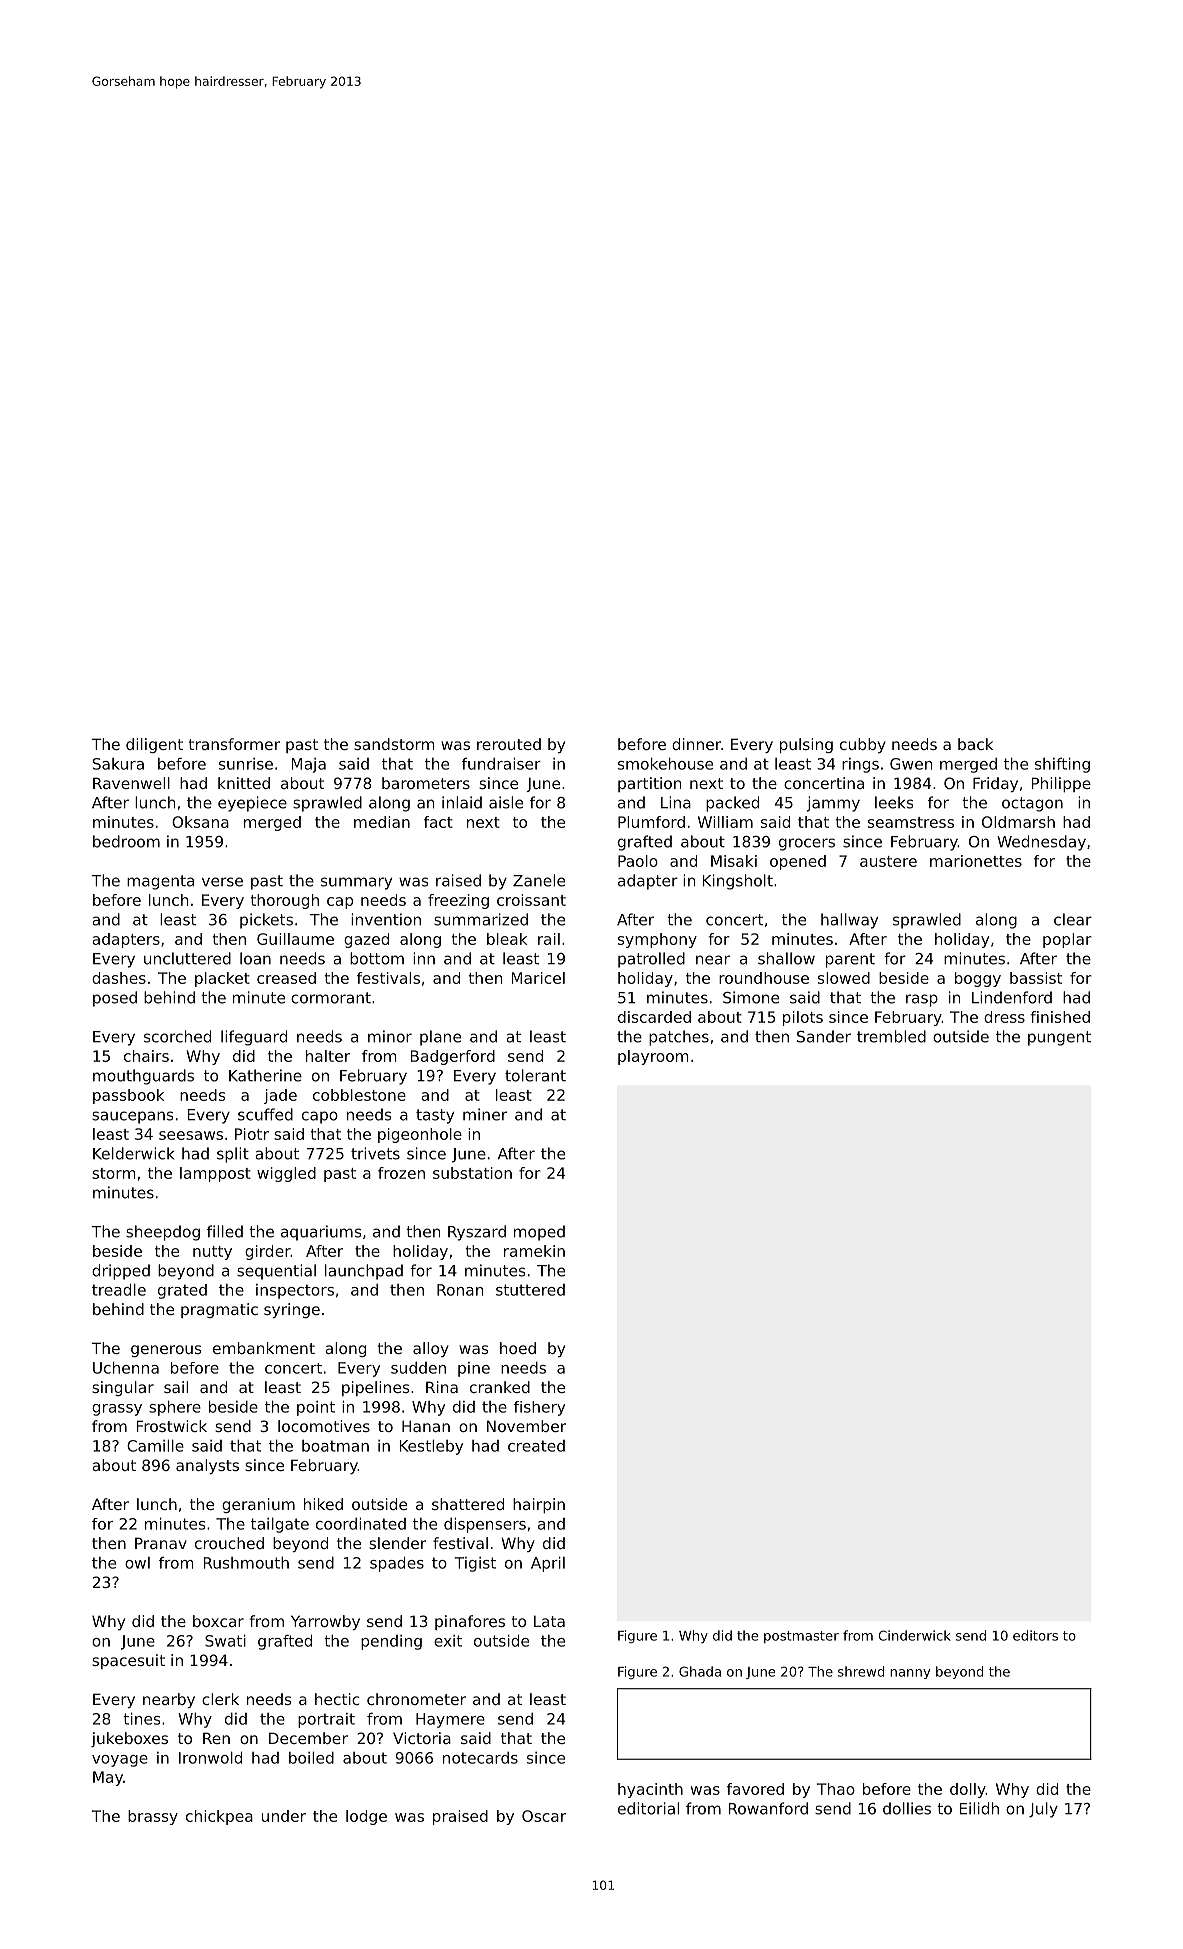  Describe the element at coordinates (153, 1817) in the screenshot. I see `brassy` at that location.
